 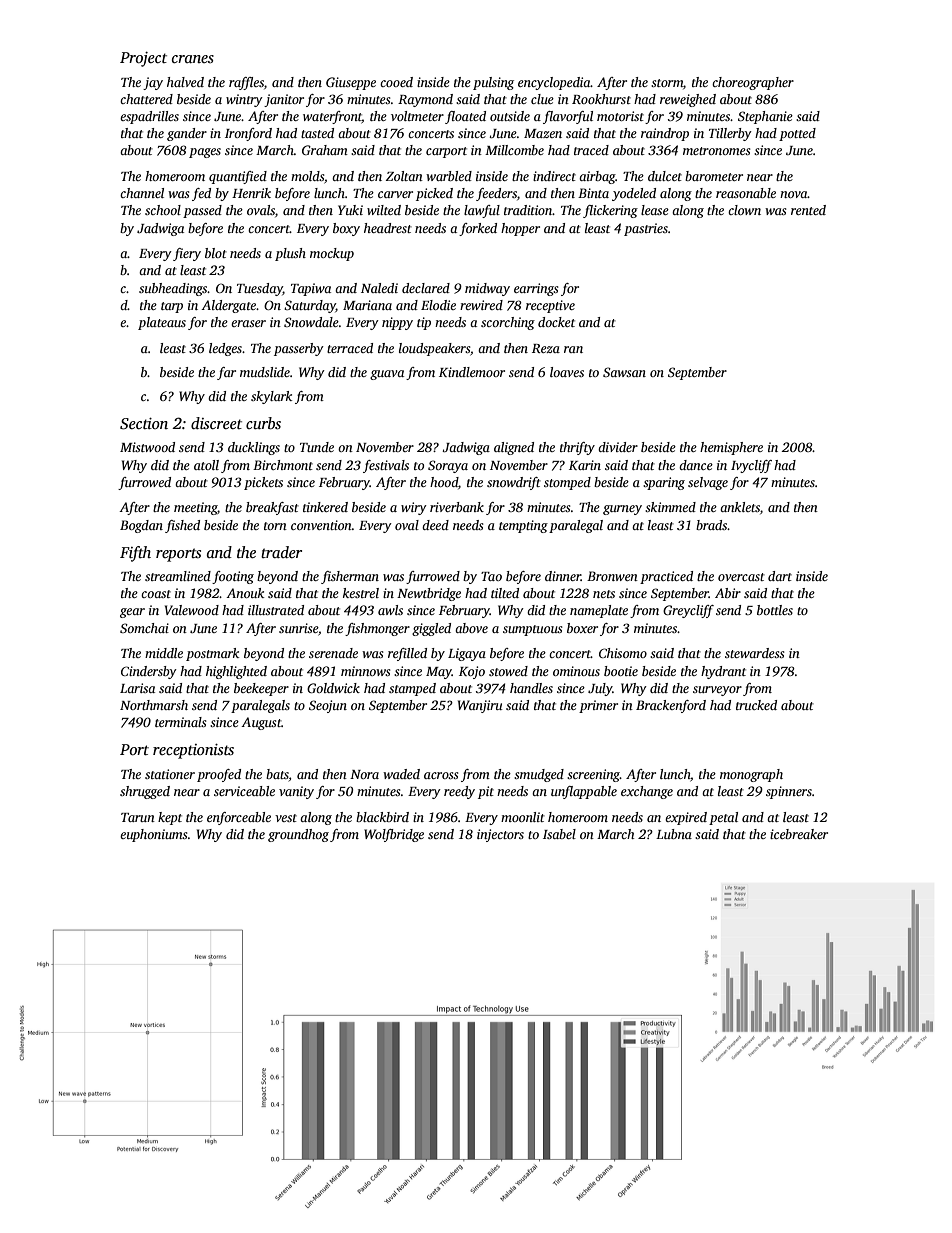 What do you see at coordinates (491, 576) in the page?
I see `Tao` at bounding box center [491, 576].
